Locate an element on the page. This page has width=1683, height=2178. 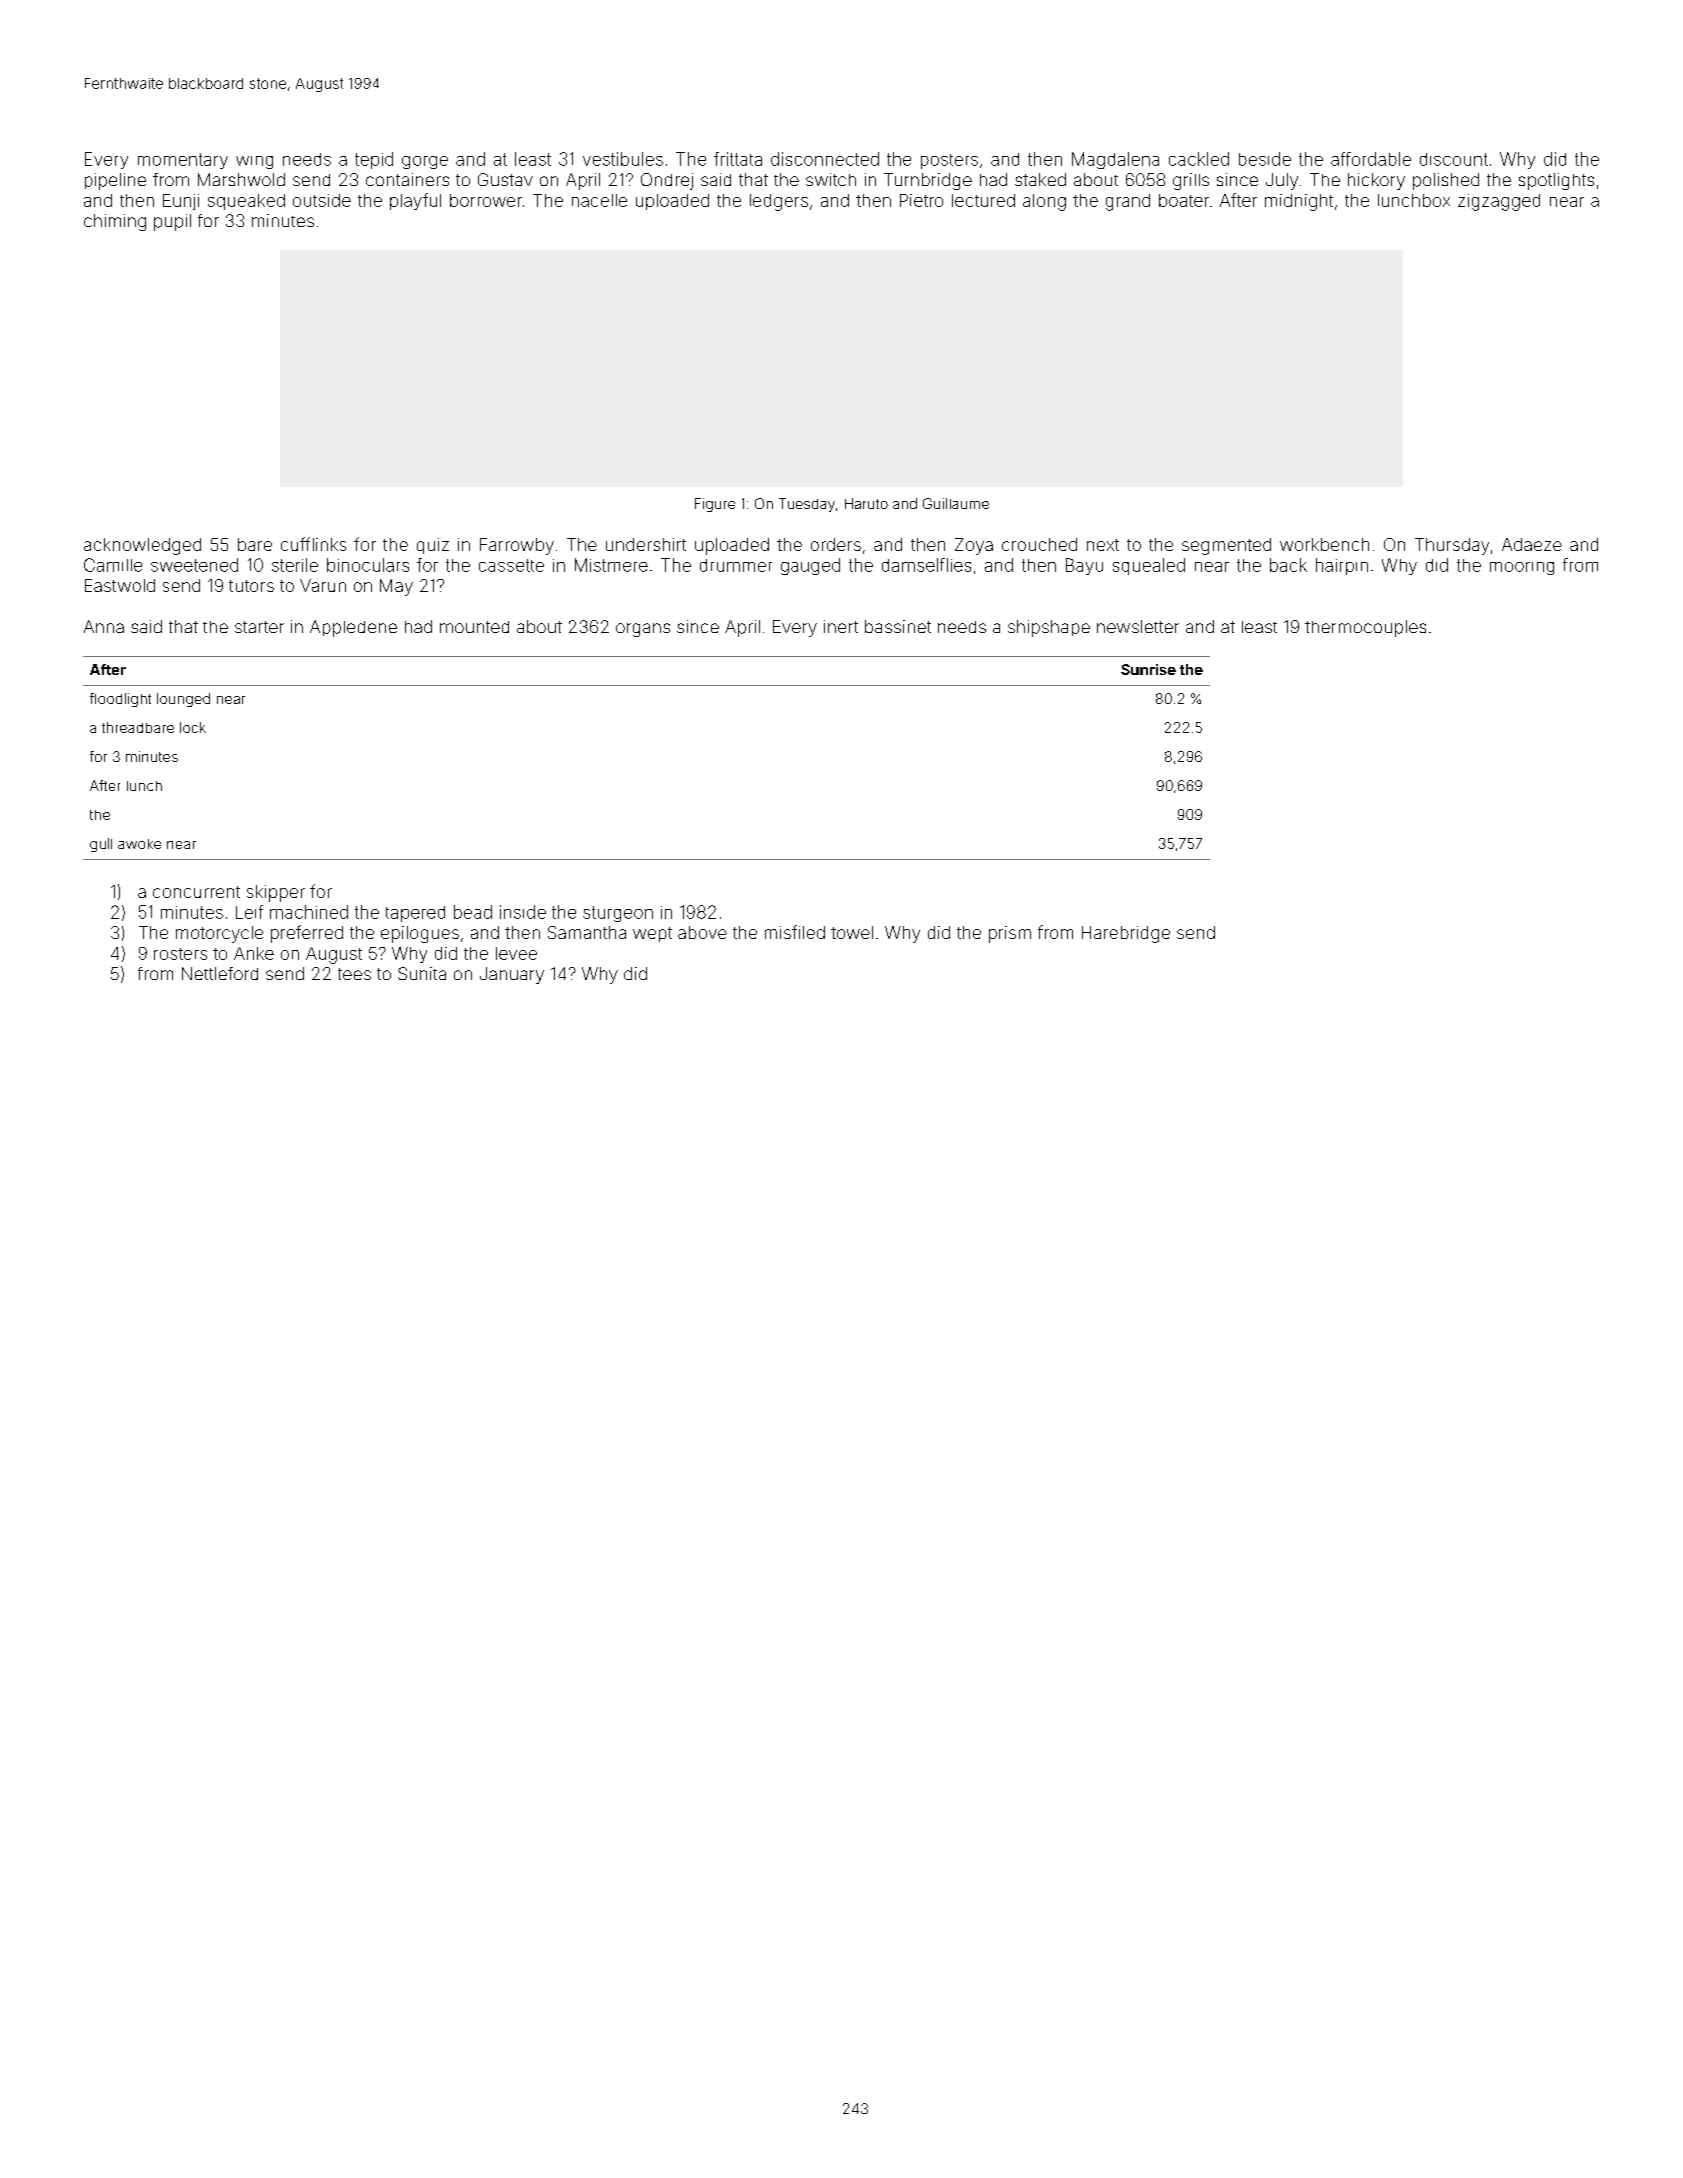
concurrent is located at coordinates (196, 892).
